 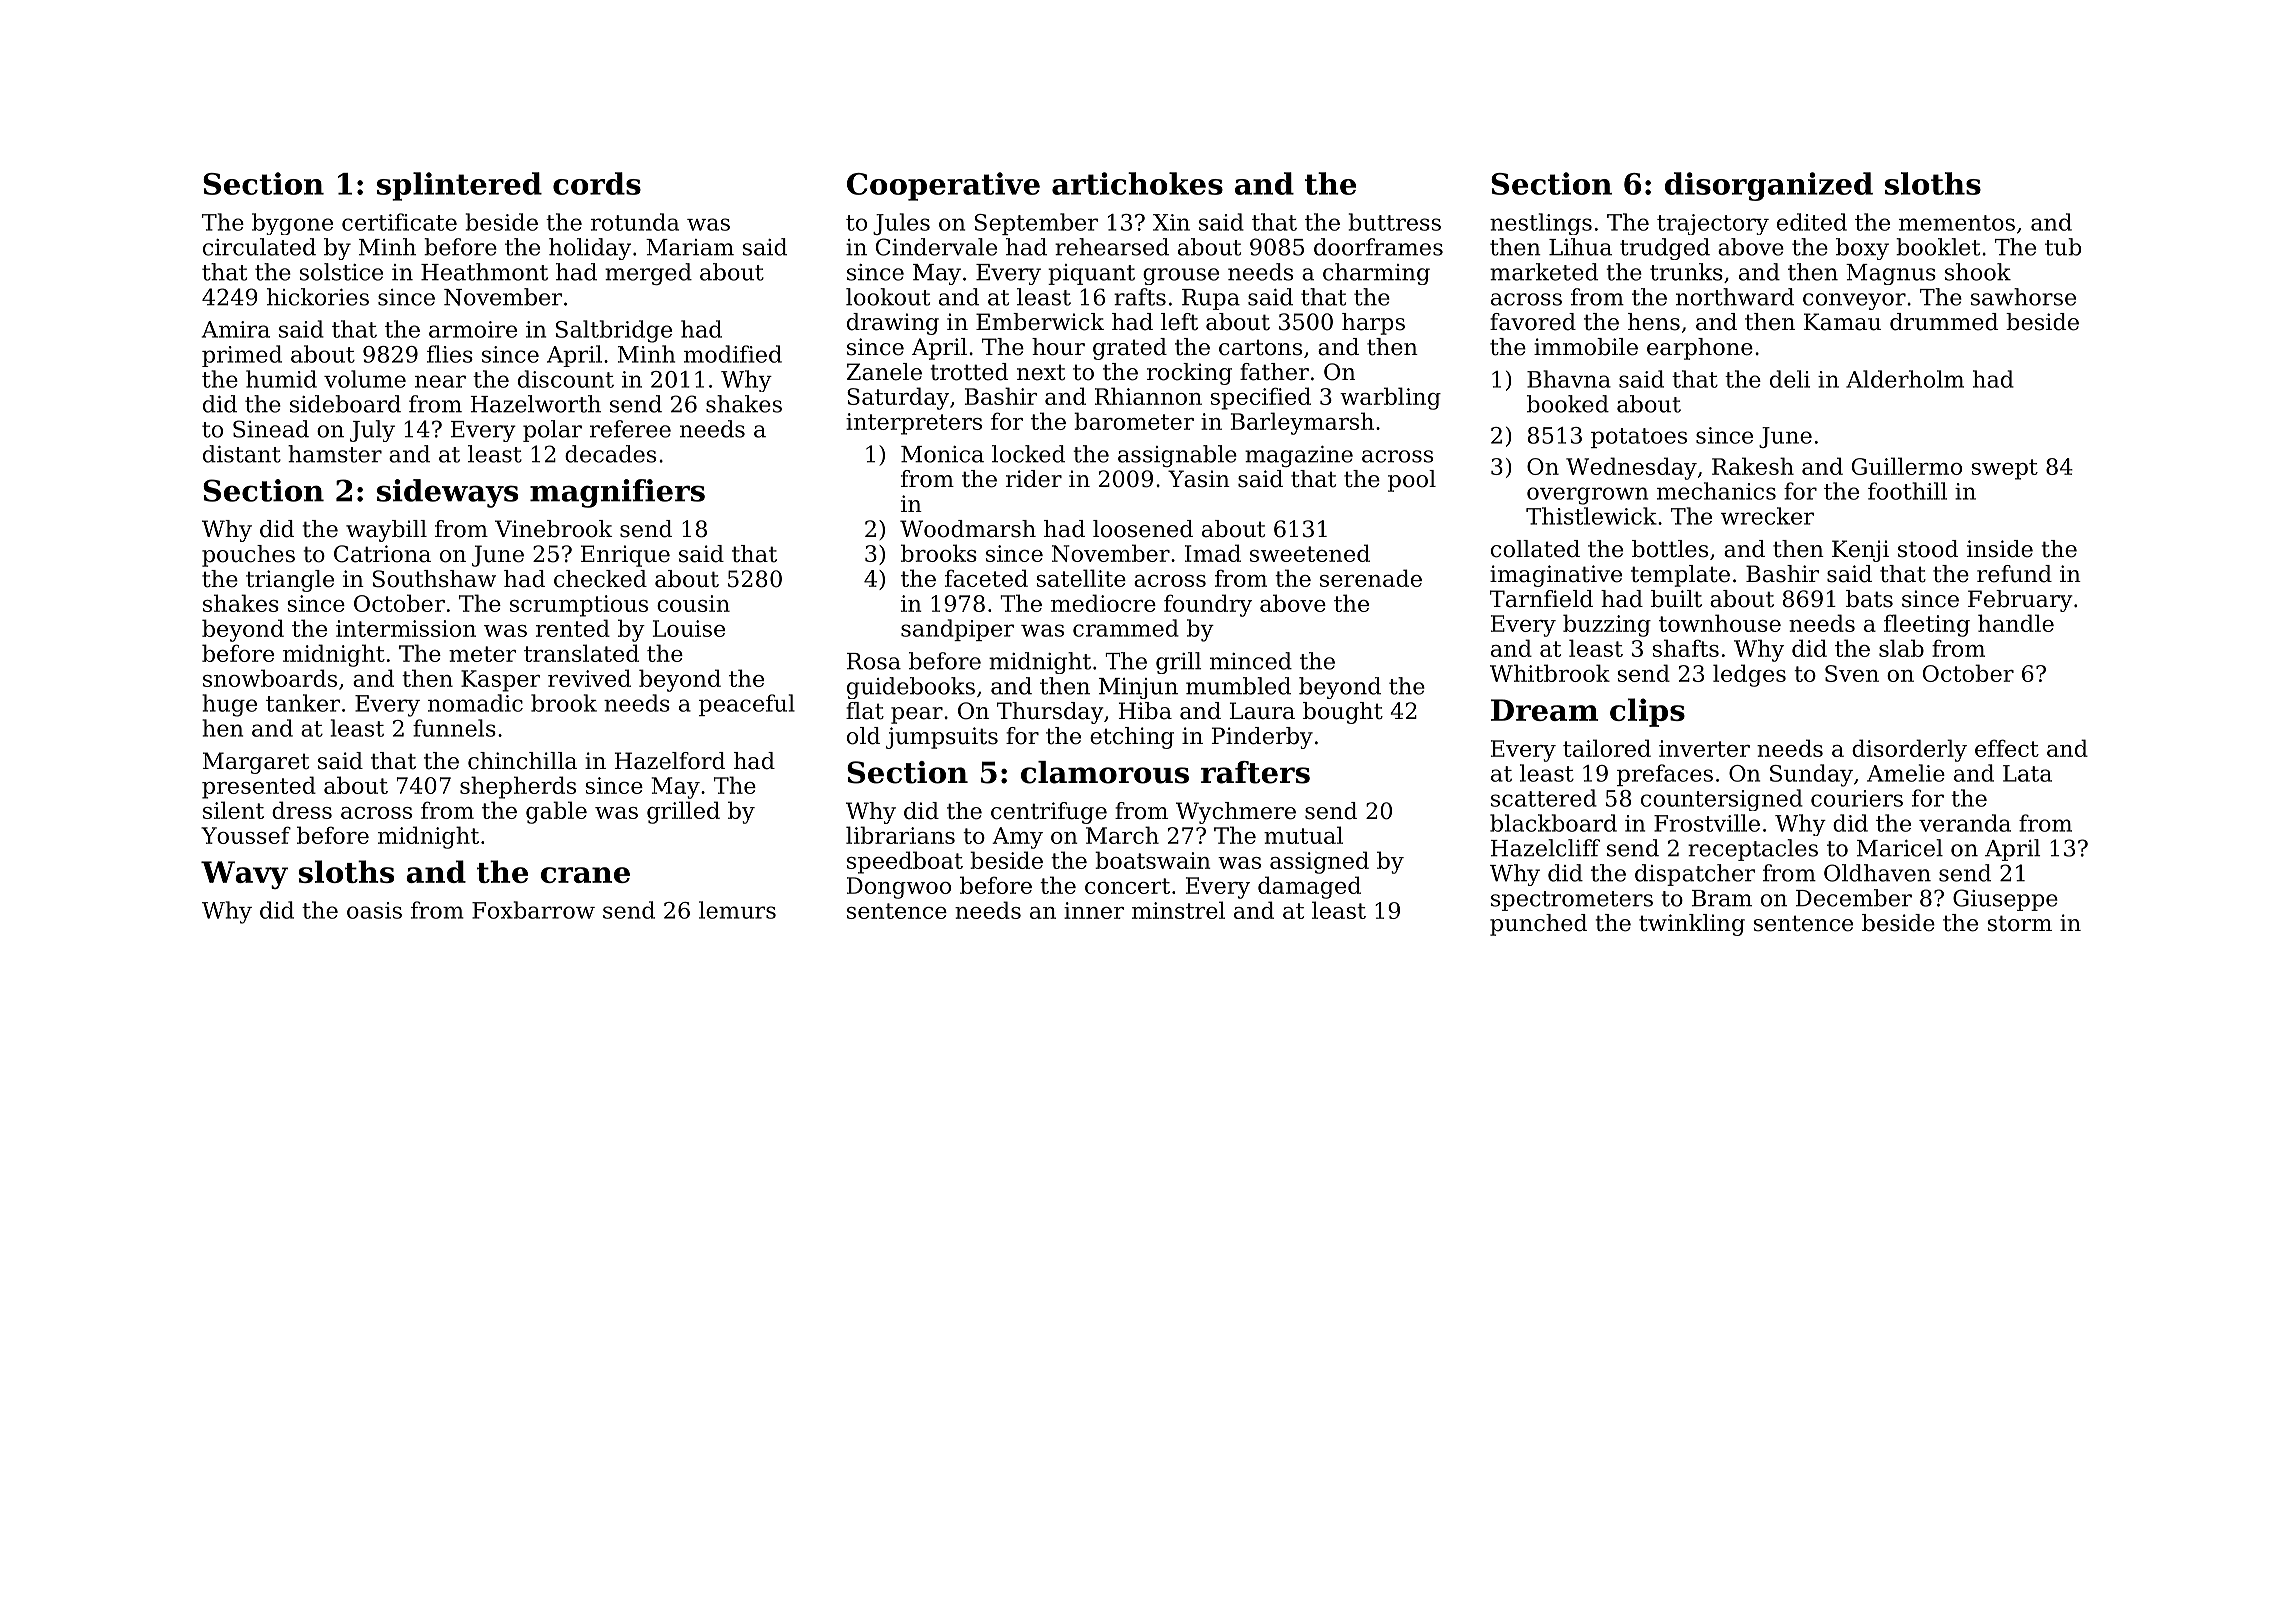 What do you see at coordinates (1262, 738) in the screenshot?
I see `Pinderby` at bounding box center [1262, 738].
